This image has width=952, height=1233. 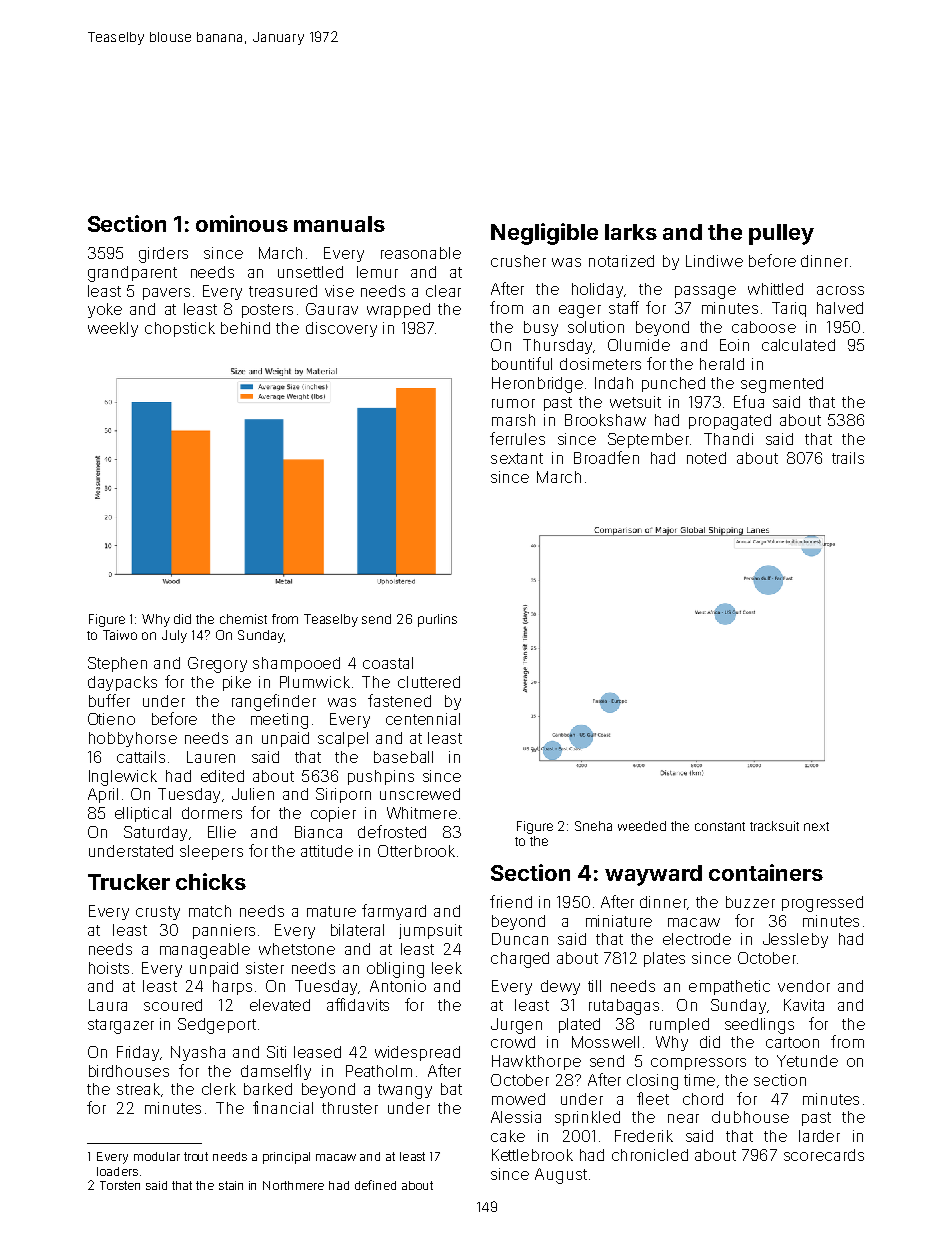 What do you see at coordinates (766, 872) in the image?
I see `containers` at bounding box center [766, 872].
